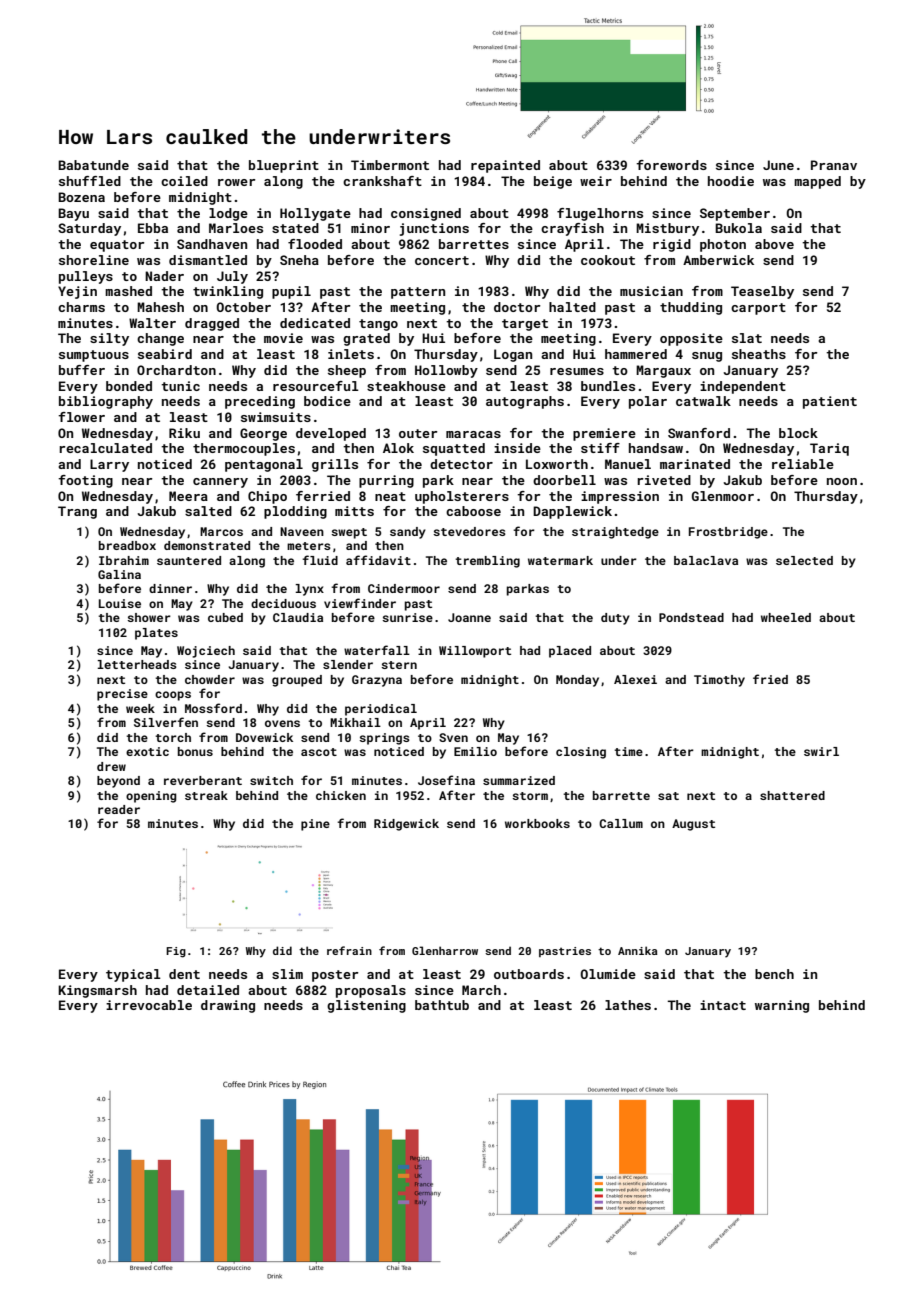  What do you see at coordinates (638, 950) in the document?
I see `Annika` at bounding box center [638, 950].
